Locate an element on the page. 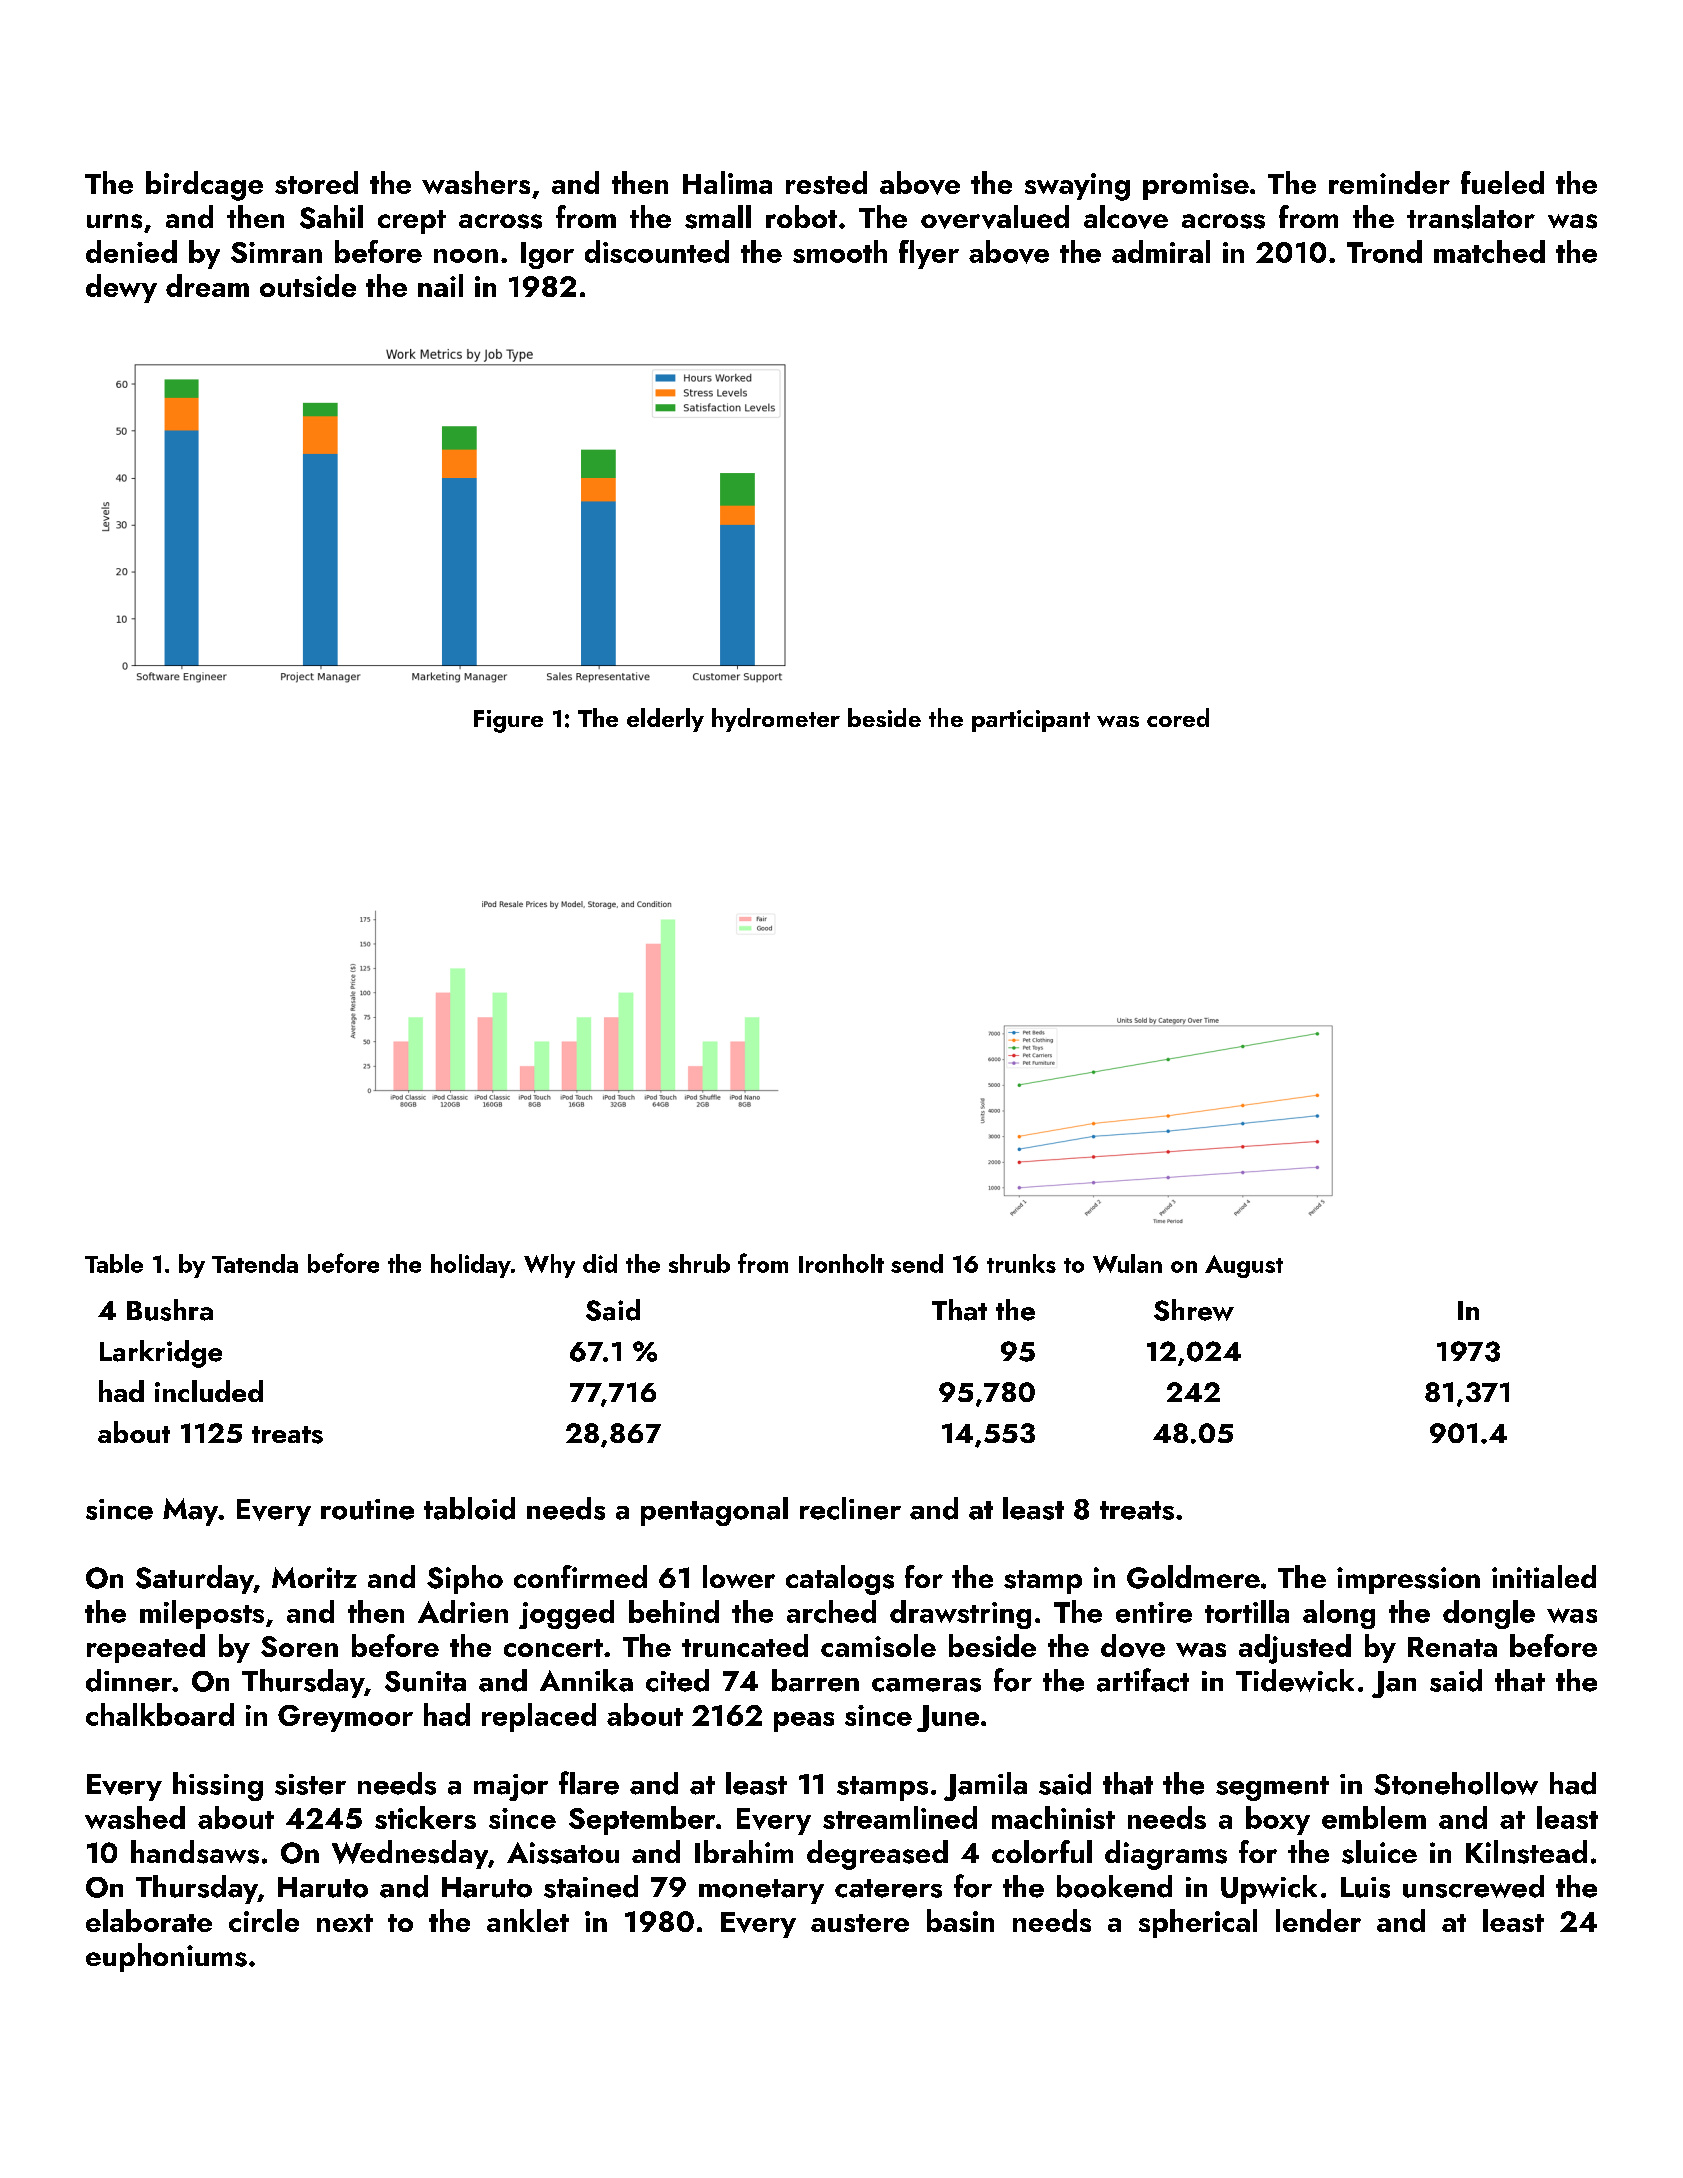  Table is located at coordinates (114, 1263).
